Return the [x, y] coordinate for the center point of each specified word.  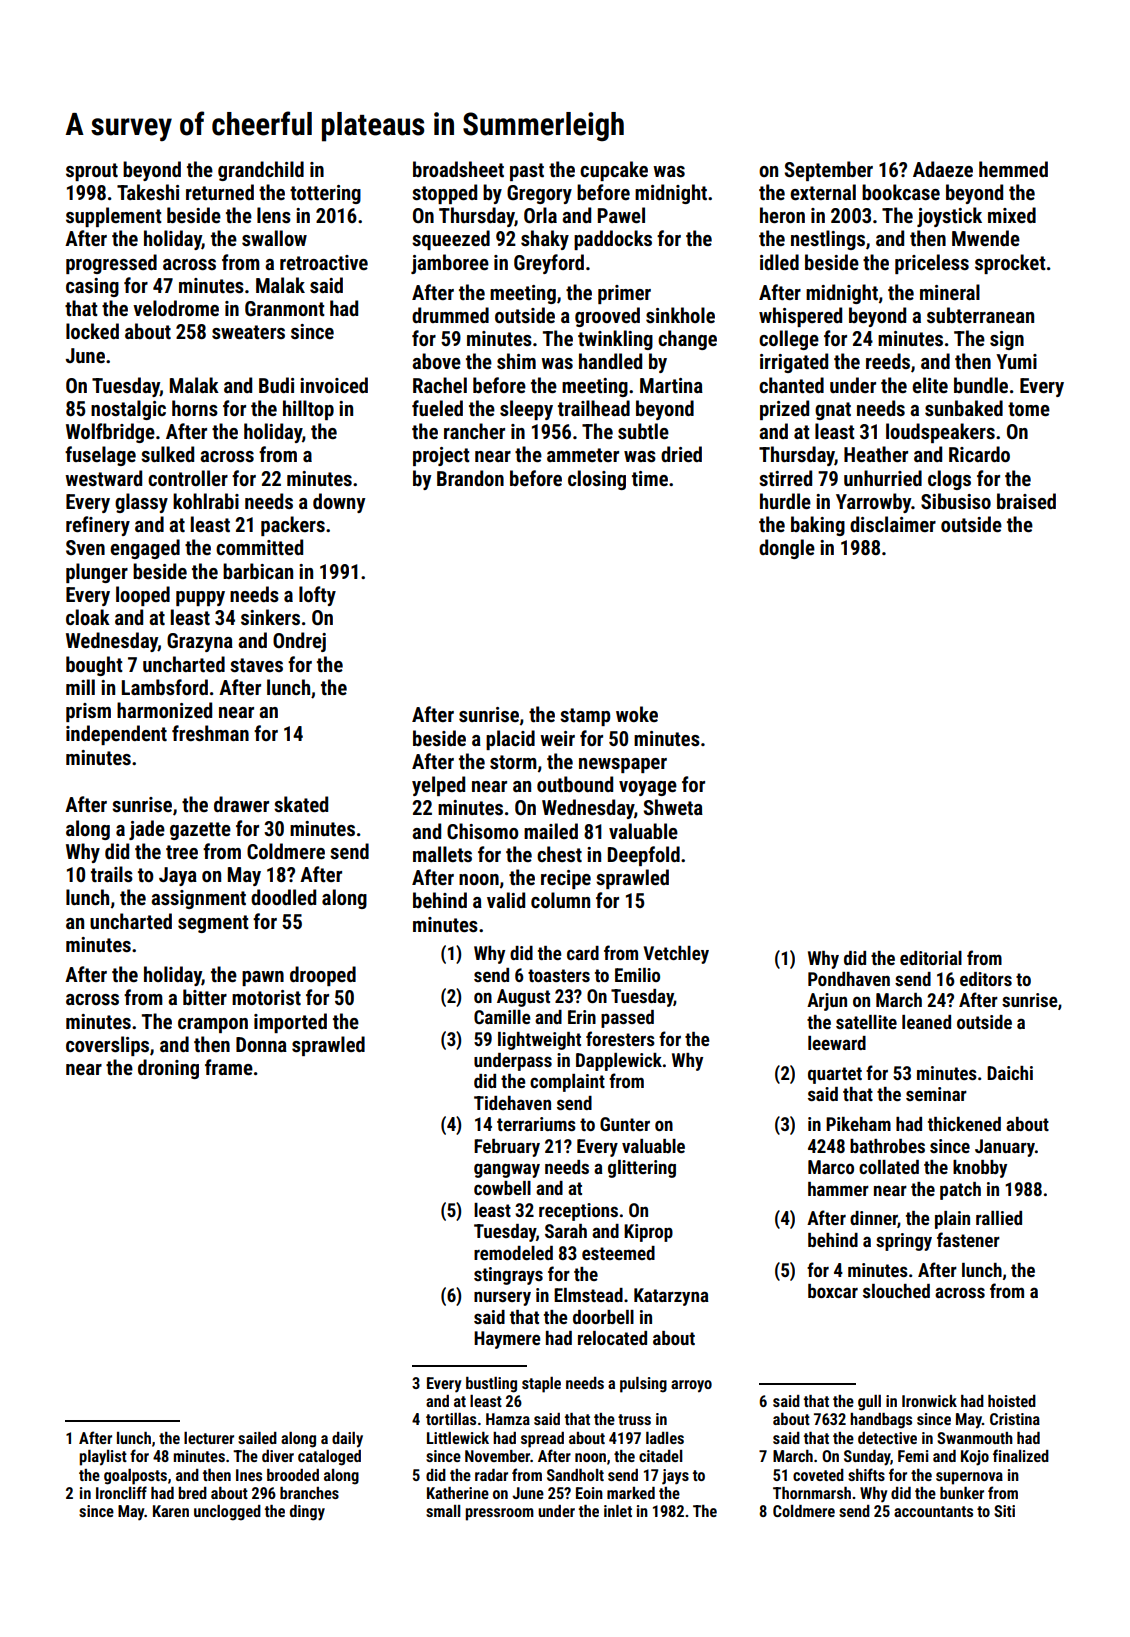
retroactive [324, 262]
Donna [261, 1044]
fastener [968, 1239]
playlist [103, 1458]
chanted [791, 385]
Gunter [625, 1124]
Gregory [539, 194]
